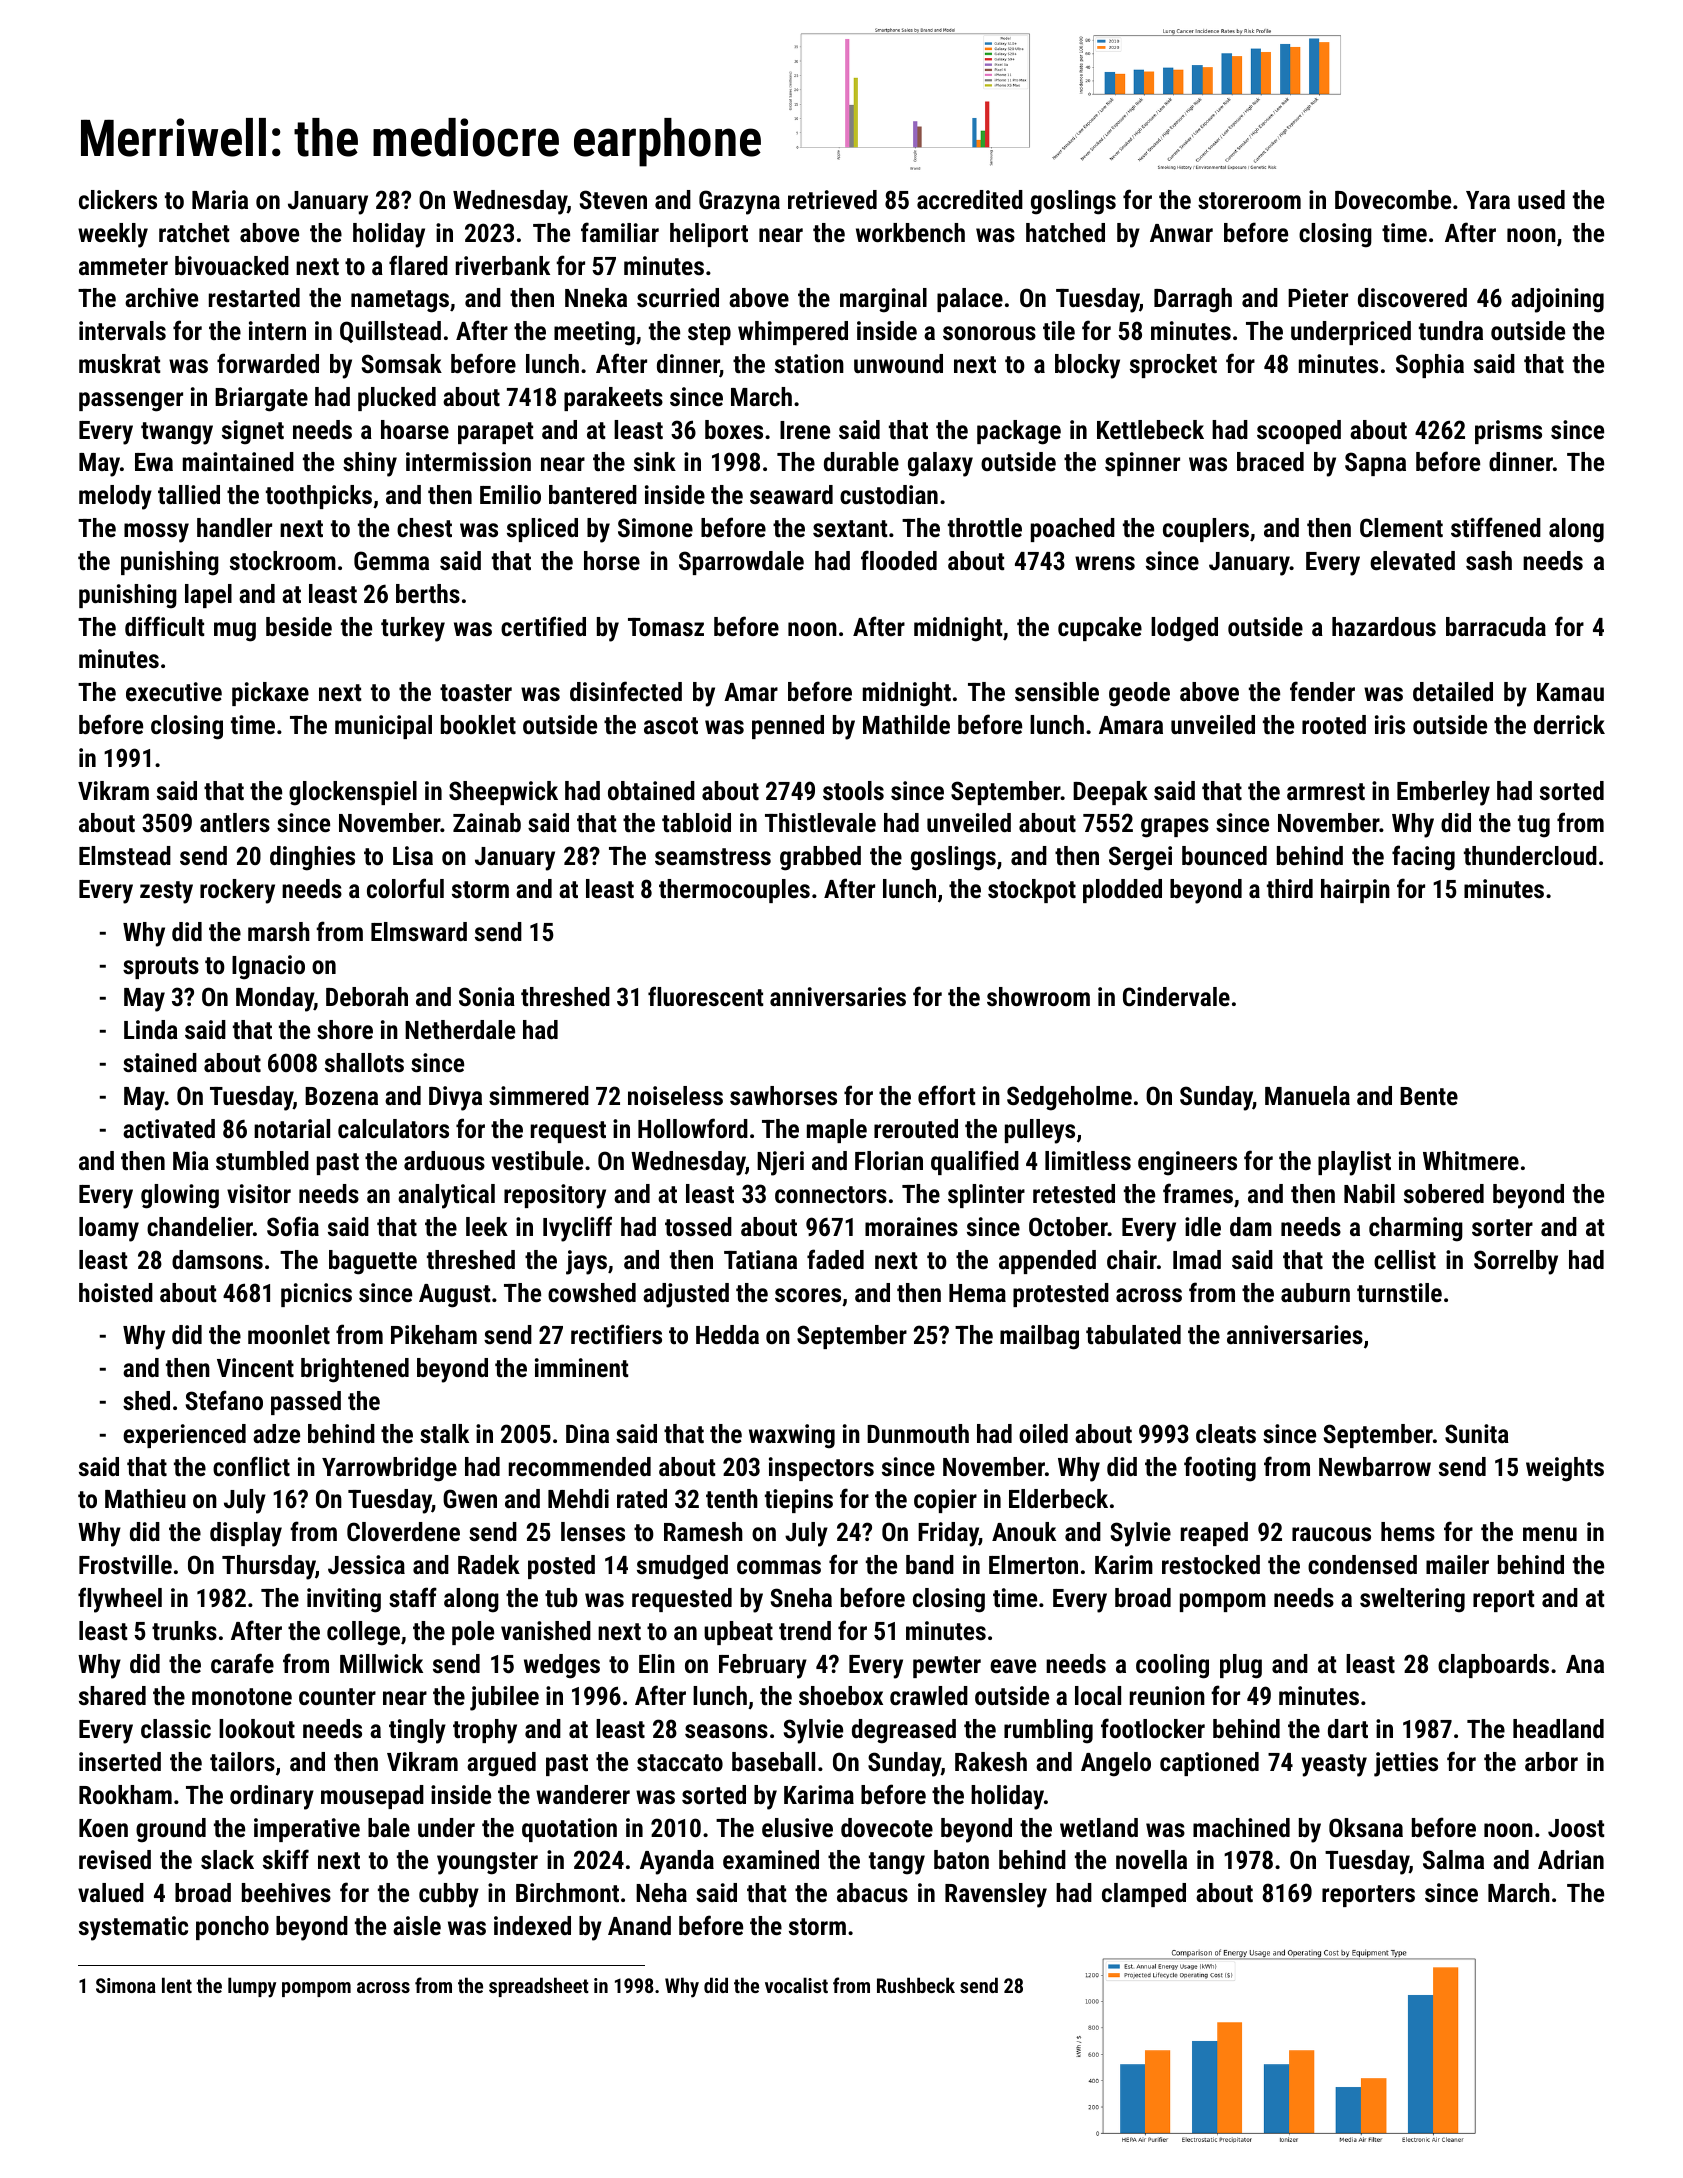 This page has width=1683, height=2178. Describe the element at coordinates (655, 527) in the page. I see `Simone` at that location.
